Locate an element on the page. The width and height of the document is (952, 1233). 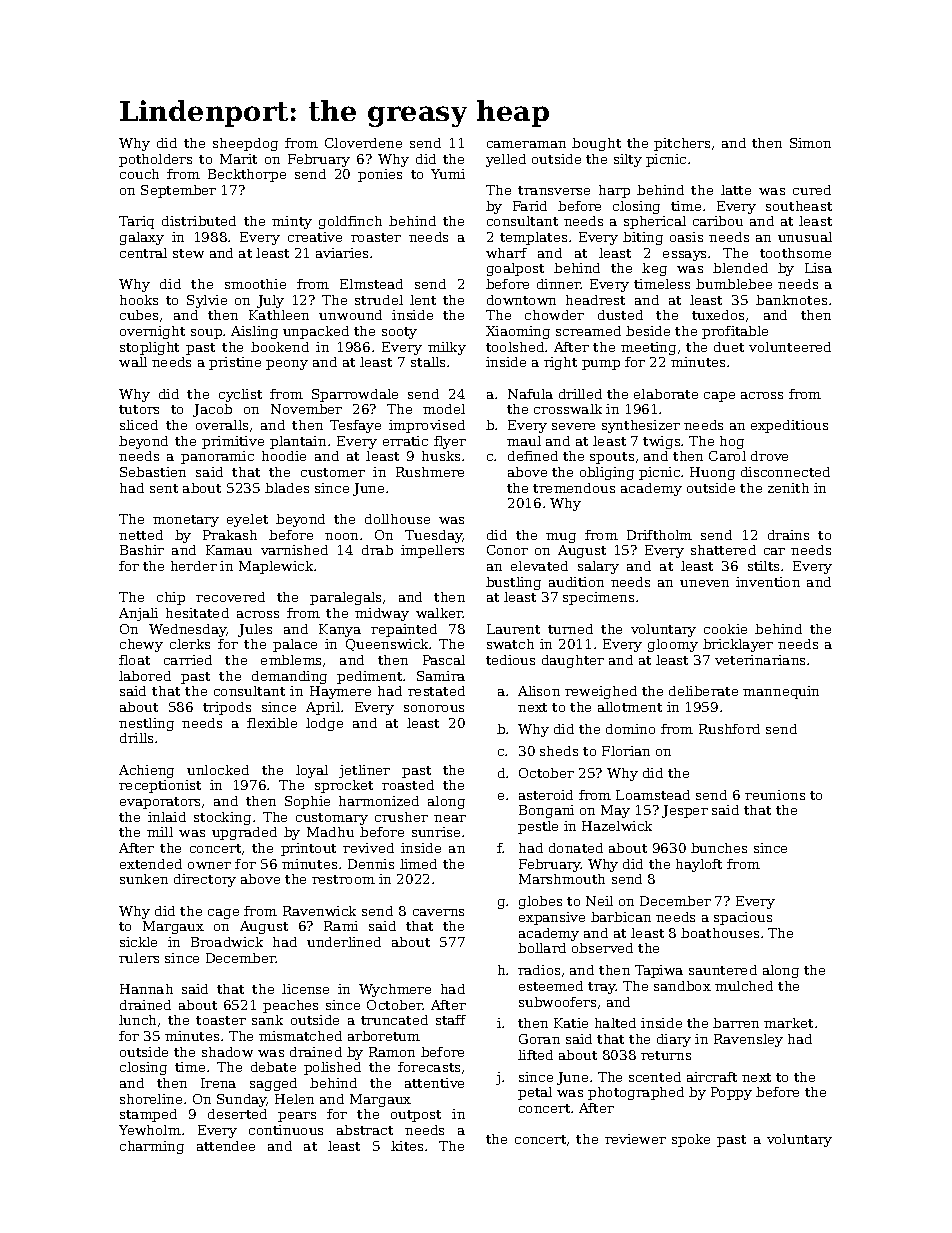
couch is located at coordinates (139, 174).
